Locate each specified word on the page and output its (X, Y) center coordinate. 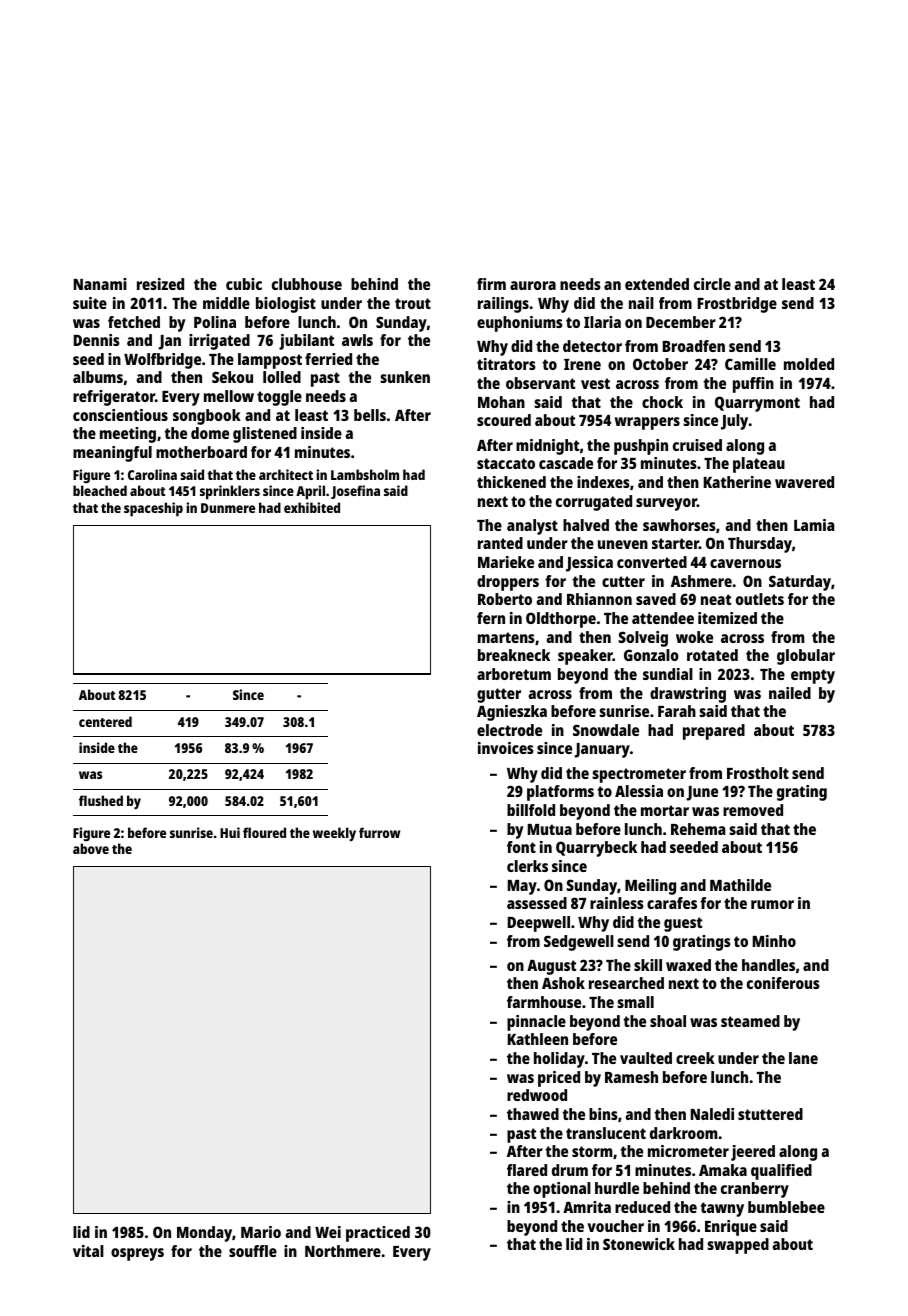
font (521, 847)
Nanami (100, 284)
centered (105, 721)
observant (540, 383)
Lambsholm (365, 474)
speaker (585, 657)
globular (806, 657)
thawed (533, 1114)
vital (88, 1251)
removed (753, 810)
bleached (100, 490)
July (735, 422)
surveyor (666, 504)
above (91, 848)
